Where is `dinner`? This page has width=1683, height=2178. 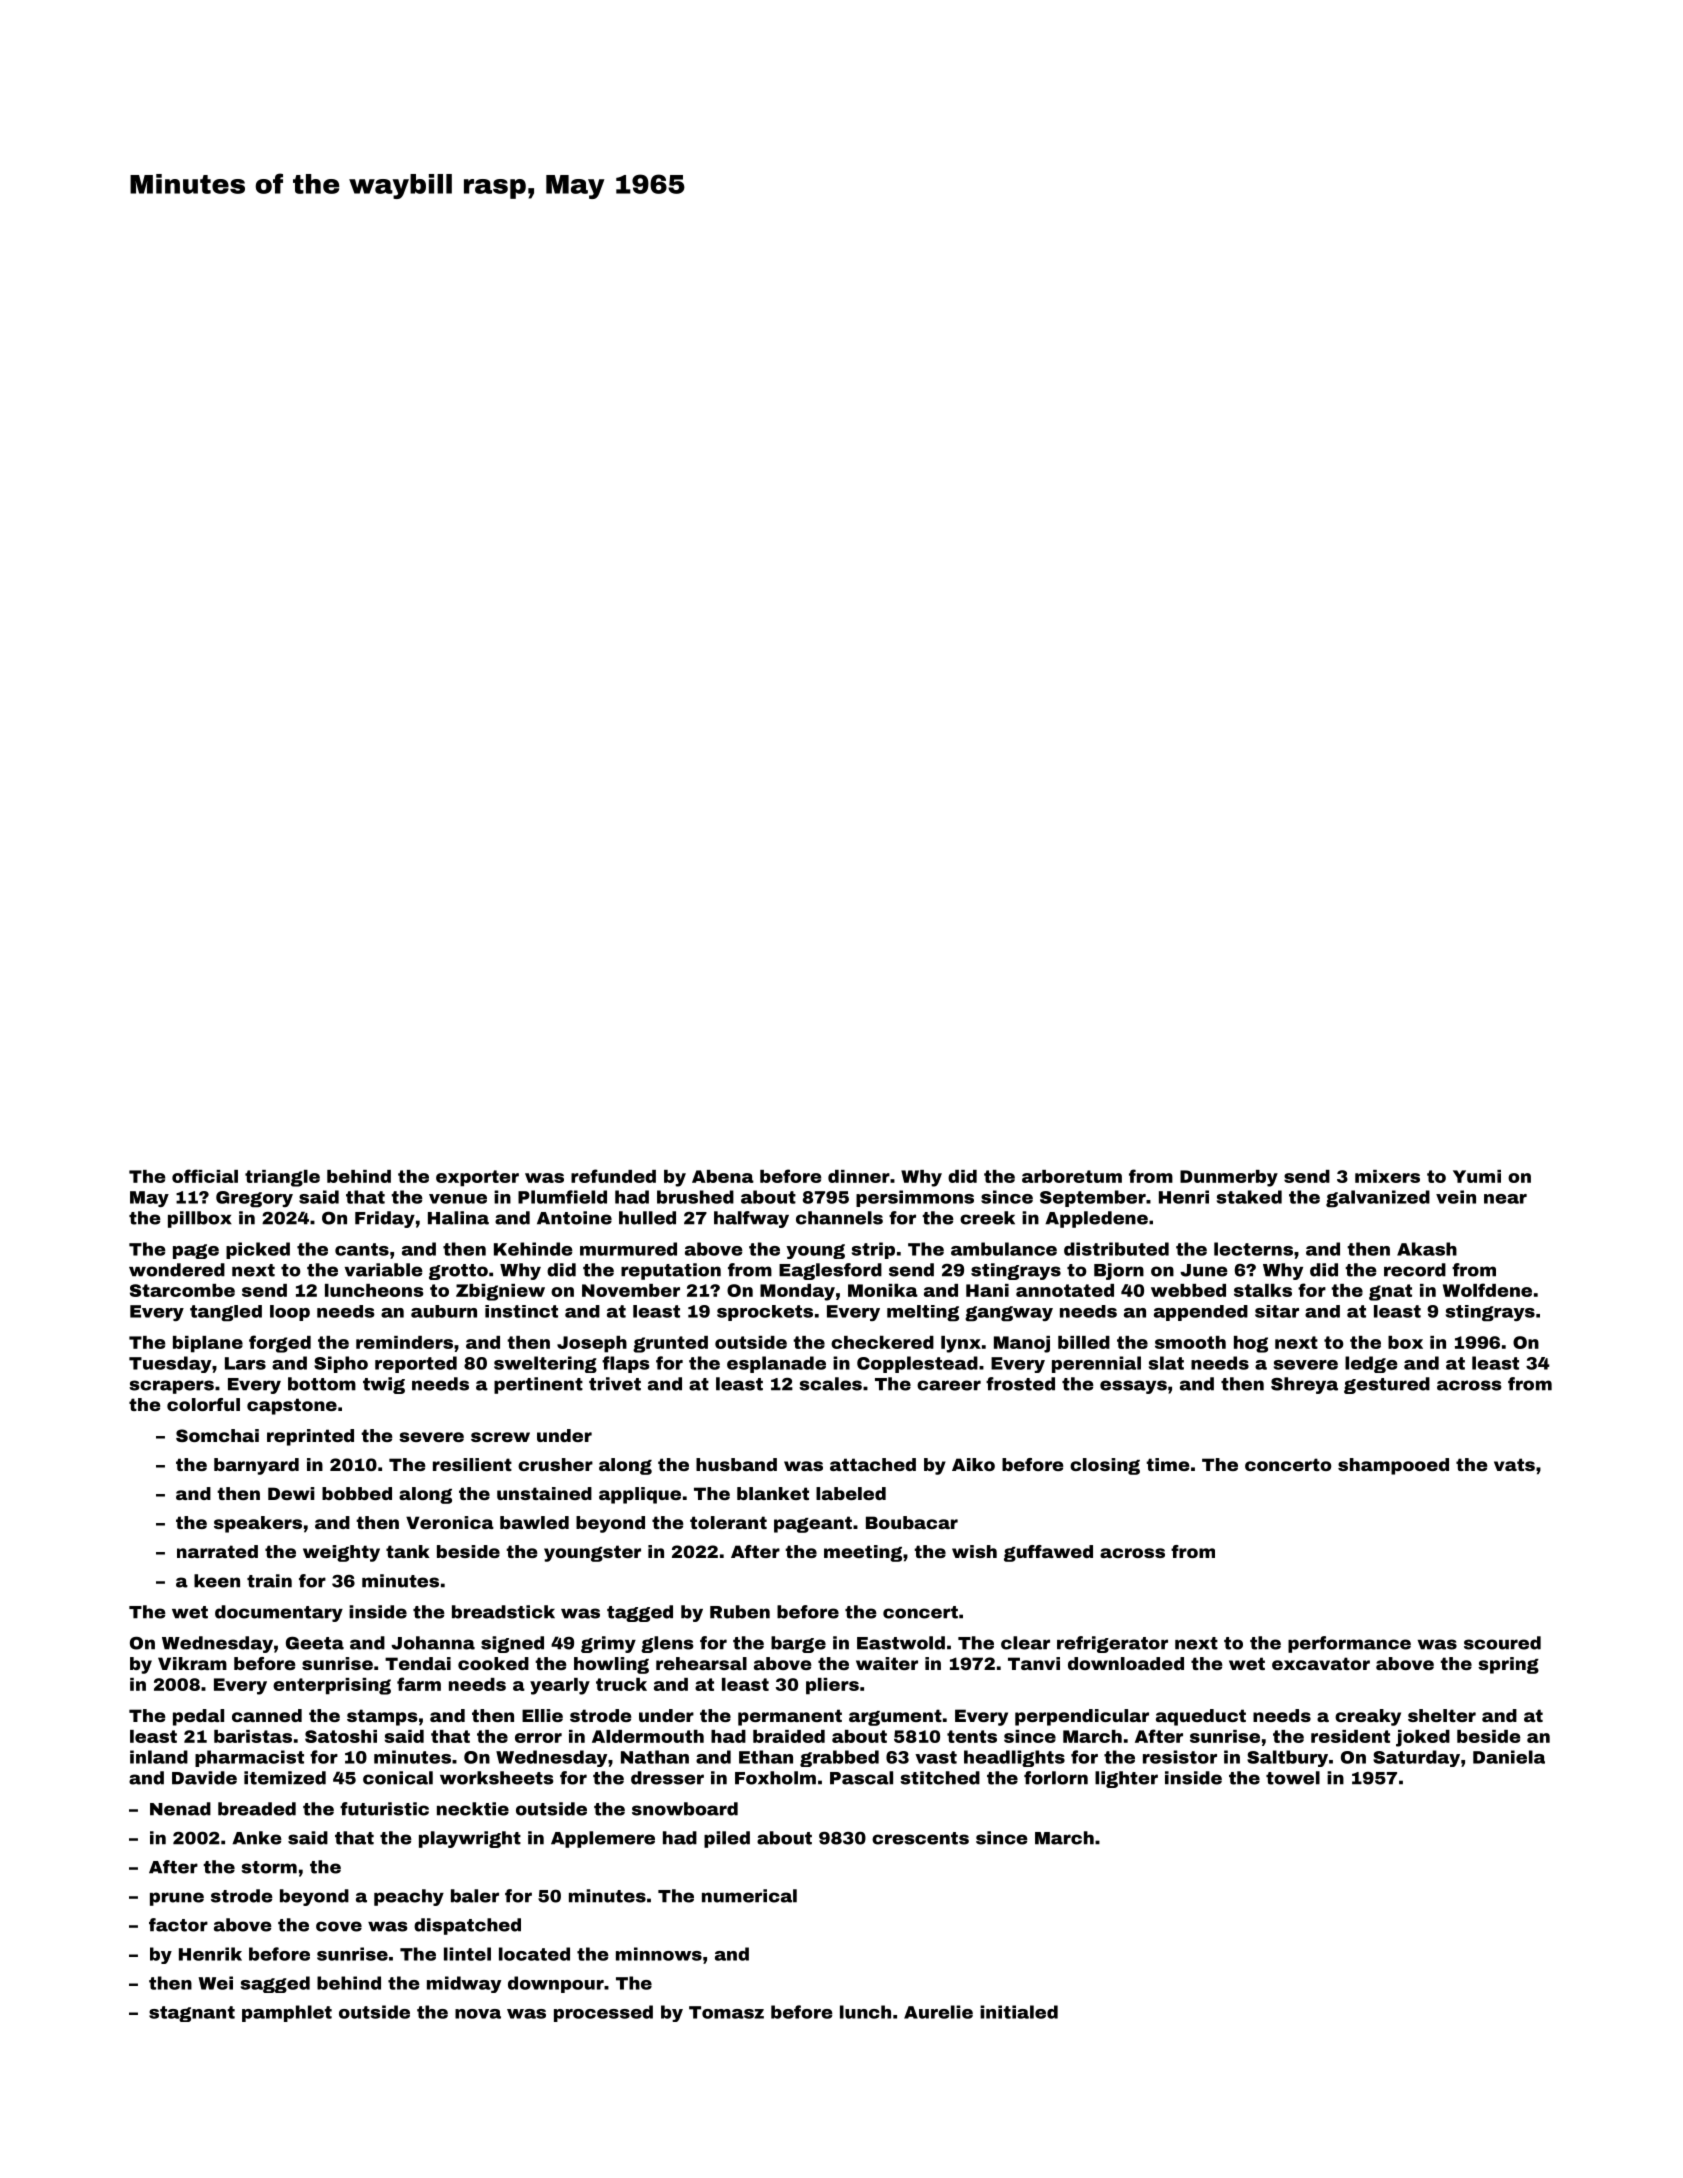
dinner is located at coordinates (859, 1176).
